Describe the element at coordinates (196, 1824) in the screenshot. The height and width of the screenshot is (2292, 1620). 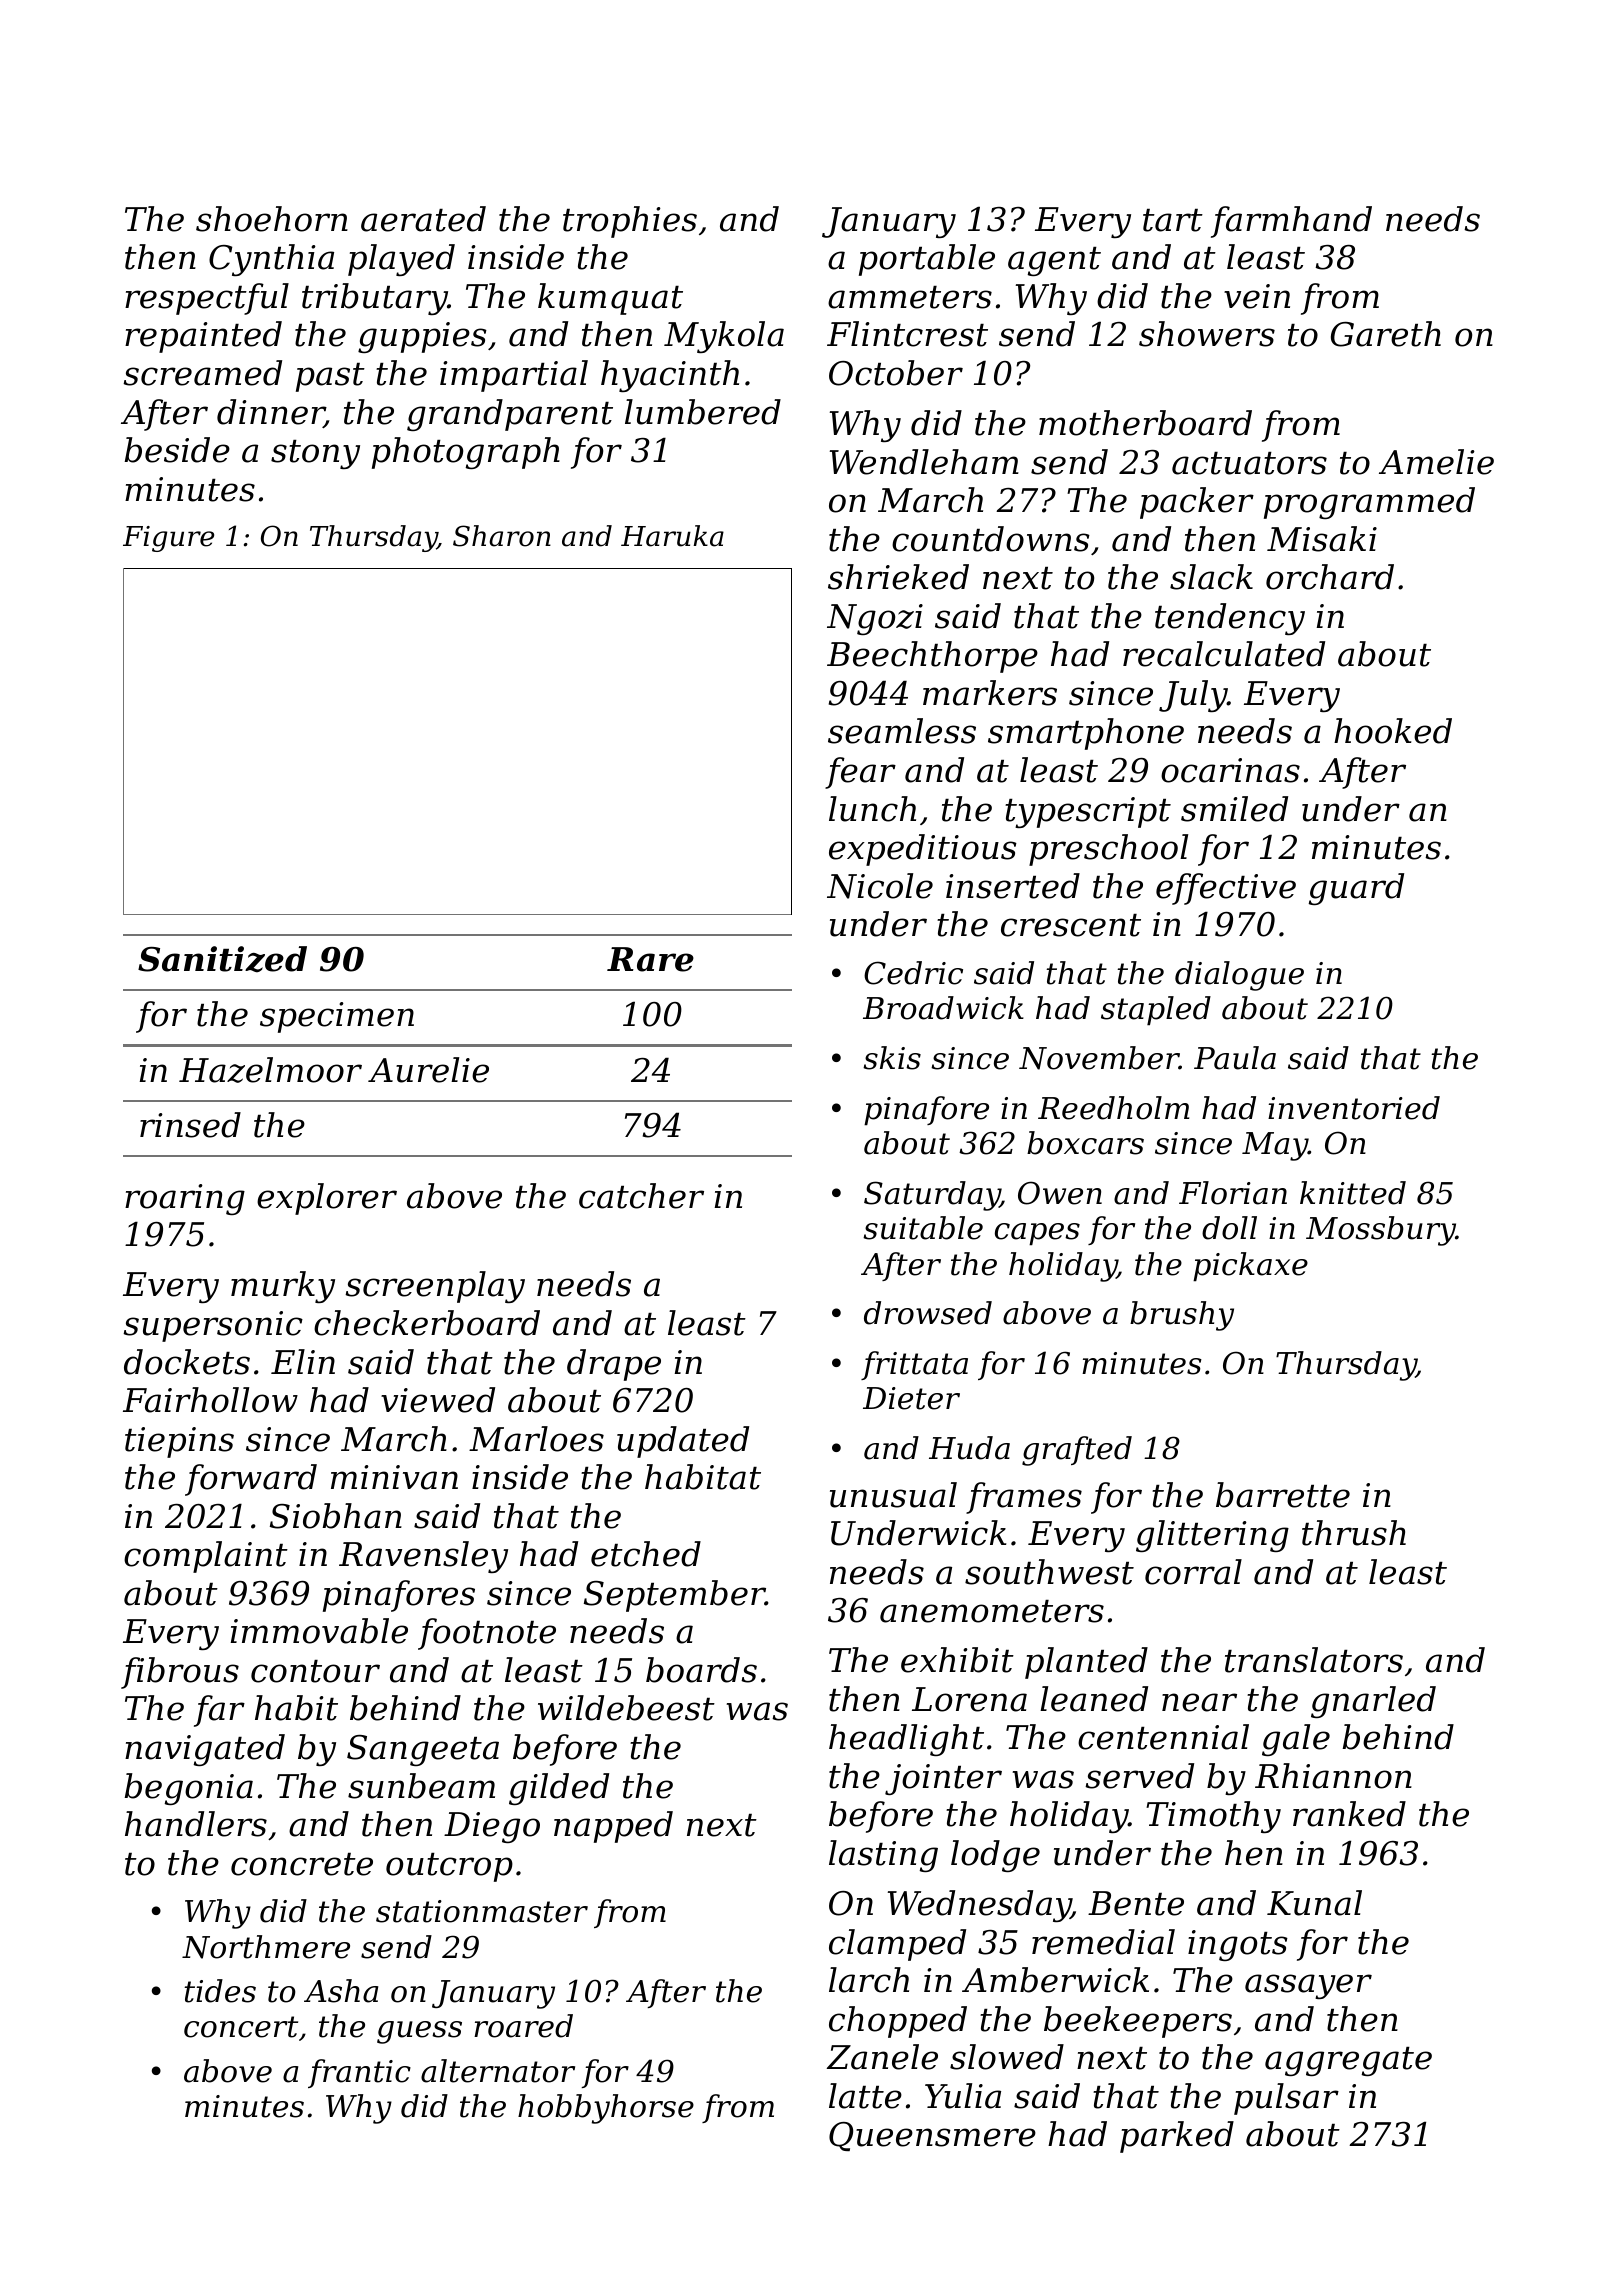
I see `handlers` at that location.
